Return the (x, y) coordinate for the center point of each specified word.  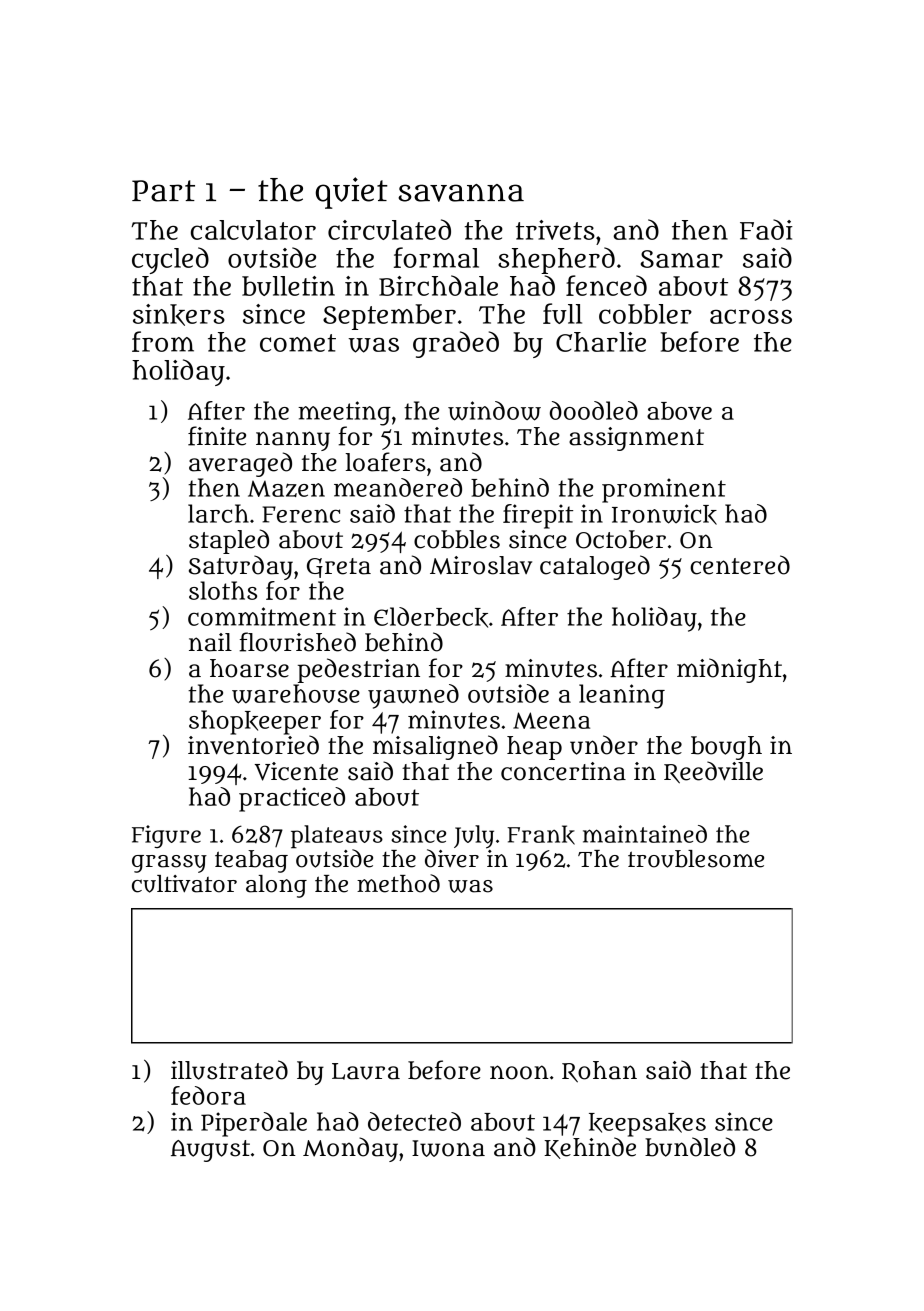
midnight (729, 670)
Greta (339, 568)
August (210, 1151)
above (679, 411)
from (163, 341)
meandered (398, 487)
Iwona (448, 1148)
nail (210, 642)
